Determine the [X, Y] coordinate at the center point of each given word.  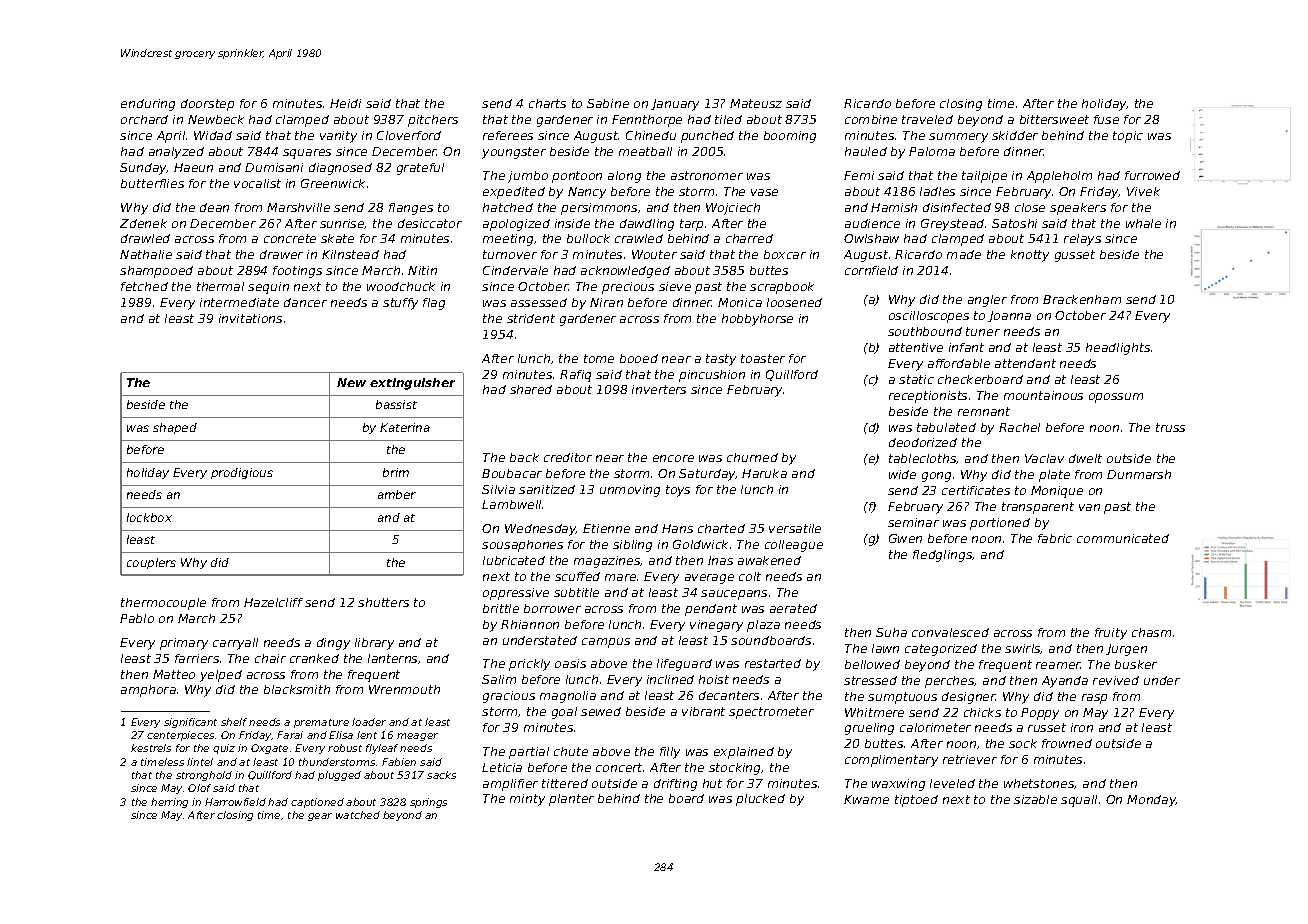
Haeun [193, 167]
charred [749, 238]
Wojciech [733, 209]
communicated [1123, 538]
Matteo [174, 674]
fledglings [943, 556]
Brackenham [1082, 299]
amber [397, 494]
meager [417, 737]
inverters [659, 389]
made [964, 254]
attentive [916, 347]
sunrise [342, 224]
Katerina [405, 427]
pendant [711, 610]
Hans [677, 528]
